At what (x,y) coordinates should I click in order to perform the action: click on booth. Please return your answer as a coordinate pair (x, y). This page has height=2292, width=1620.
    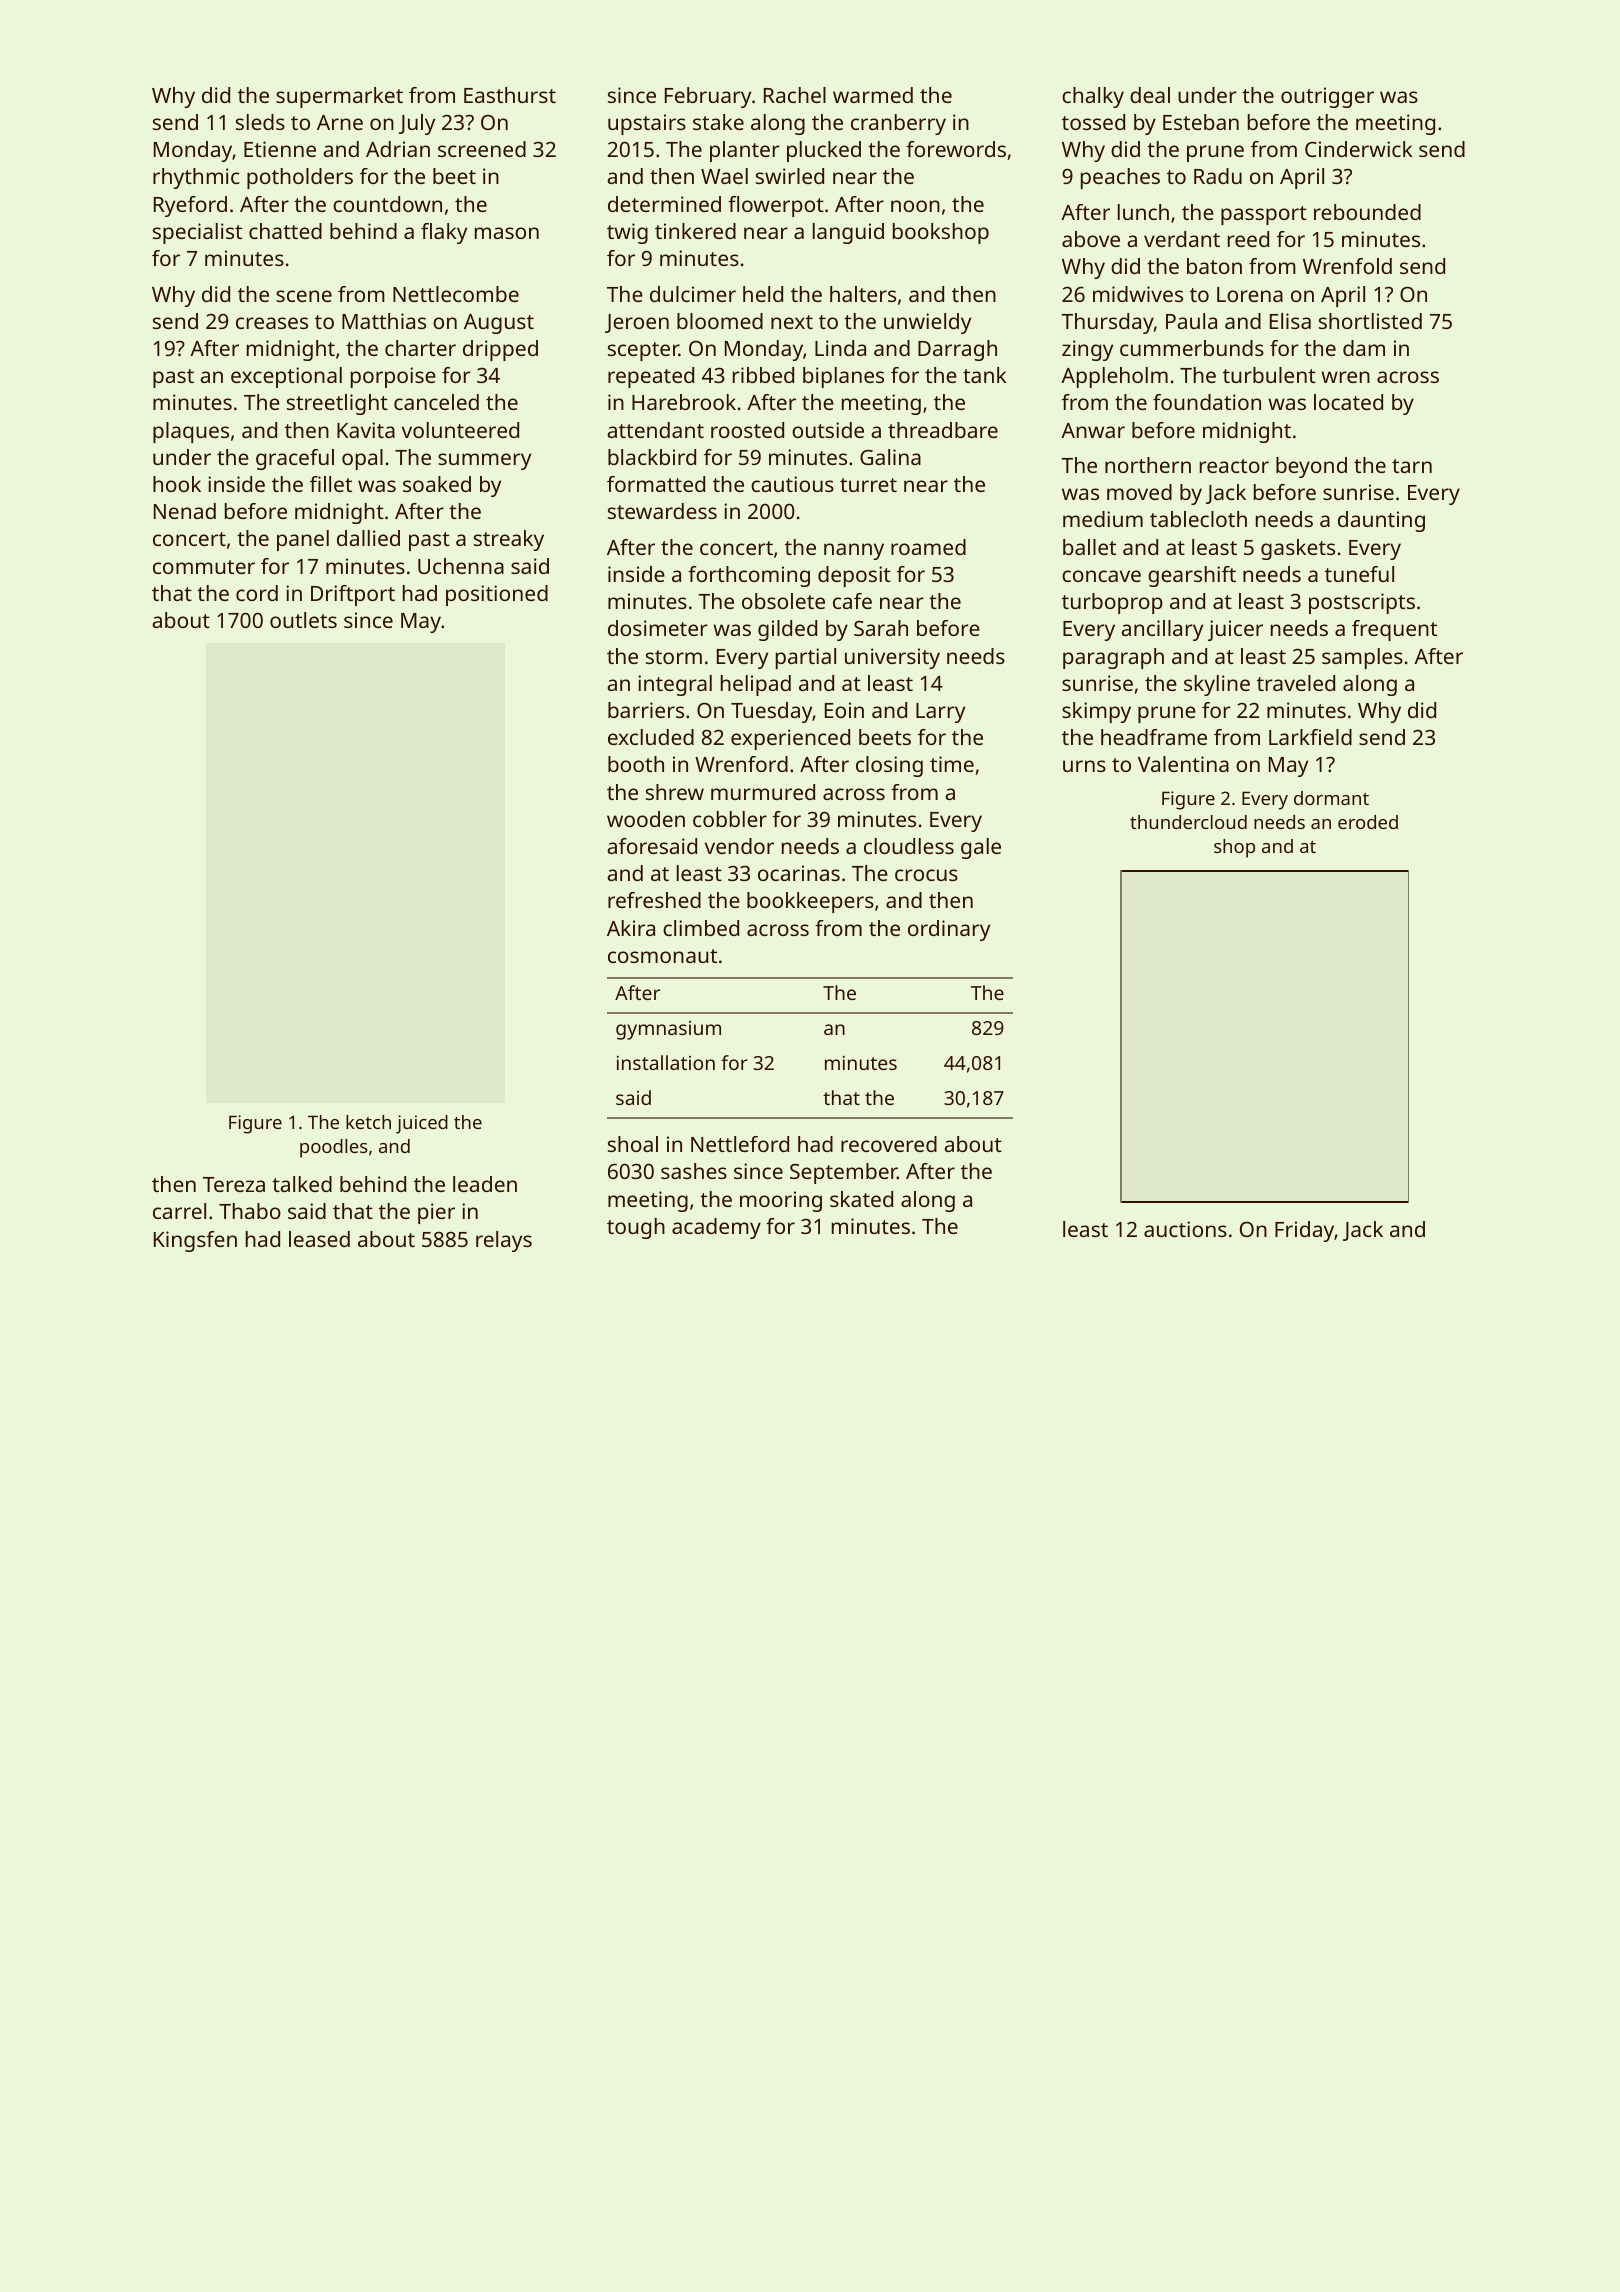
    Looking at the image, I should click on (636, 764).
